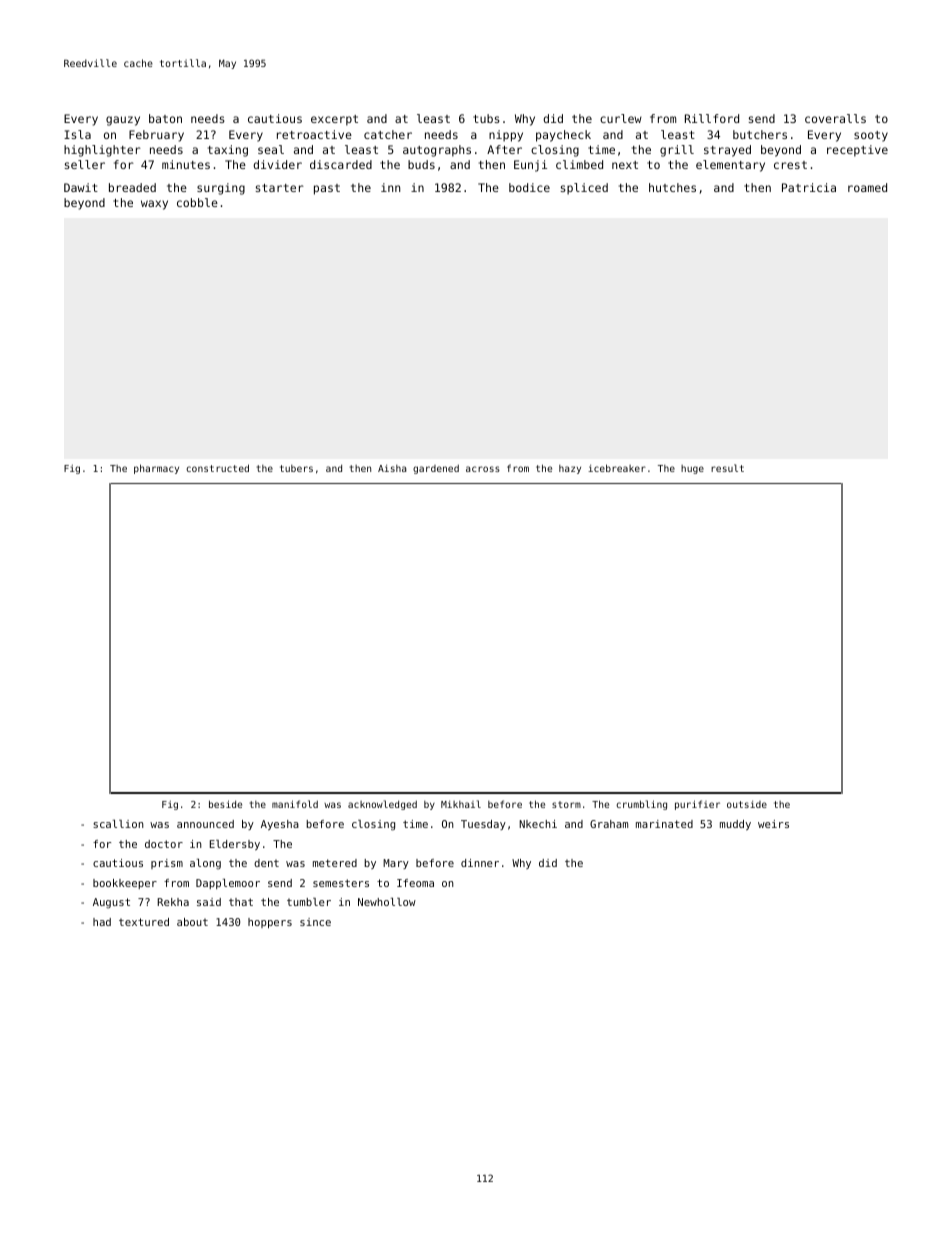  What do you see at coordinates (692, 469) in the screenshot?
I see `huge` at bounding box center [692, 469].
